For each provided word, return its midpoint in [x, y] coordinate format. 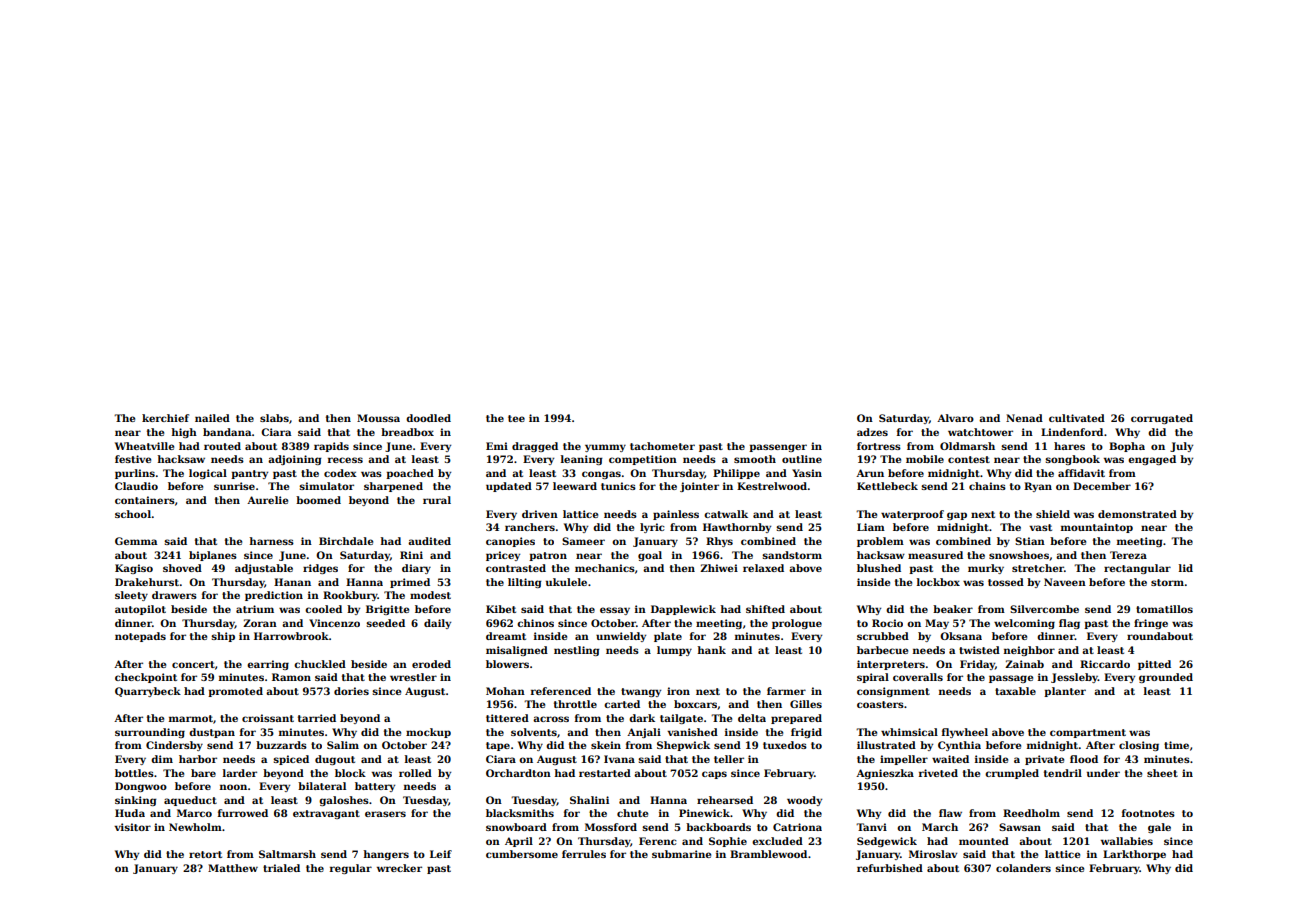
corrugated [1162, 419]
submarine [681, 854]
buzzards [281, 745]
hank [711, 650]
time [1176, 745]
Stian [1030, 541]
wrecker [399, 868]
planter [1065, 692]
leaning [582, 460]
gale [1159, 828]
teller [729, 759]
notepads [140, 637]
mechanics [605, 568]
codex [340, 473]
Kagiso [134, 569]
